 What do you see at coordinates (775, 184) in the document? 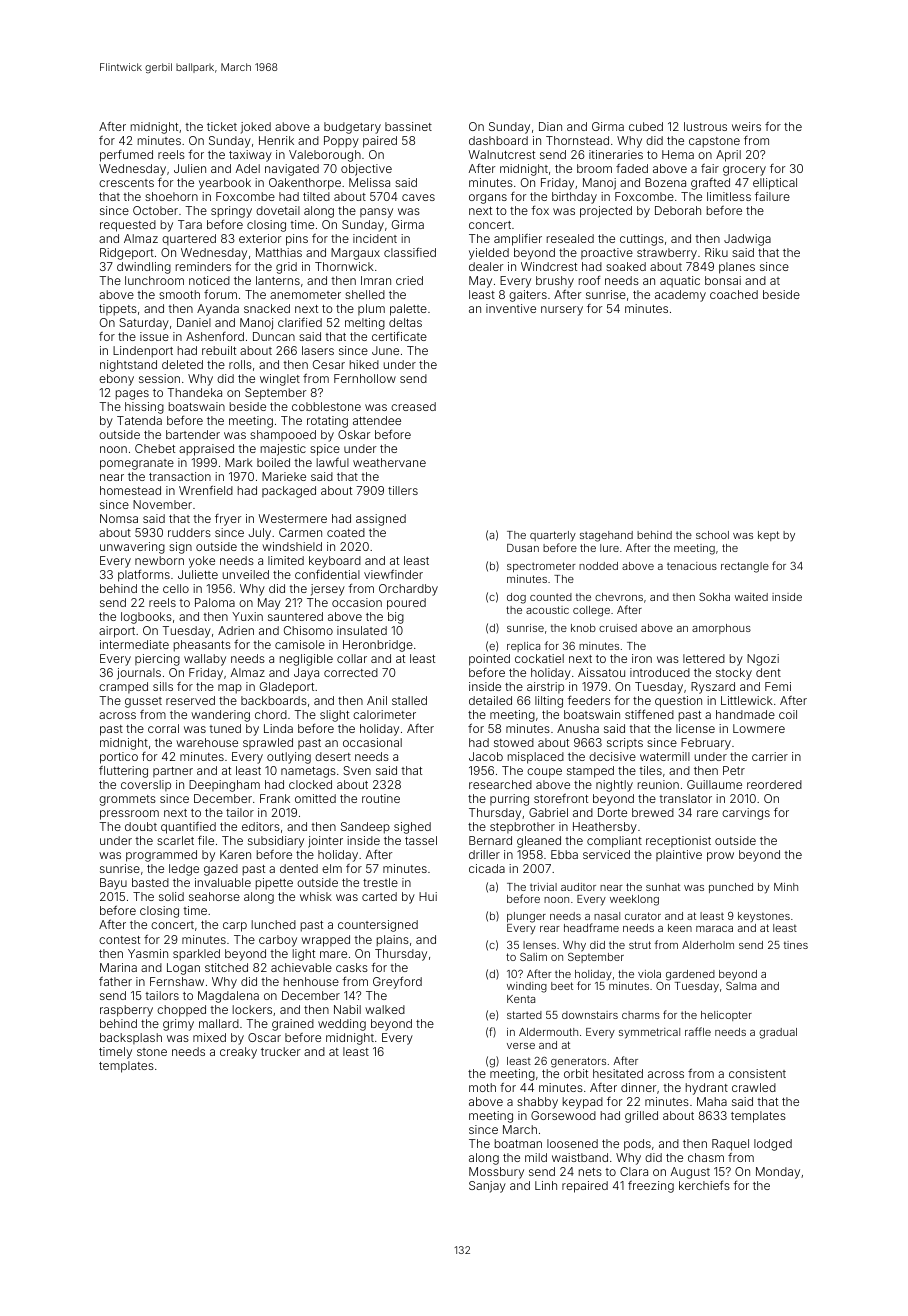
I see `elliptical` at bounding box center [775, 184].
